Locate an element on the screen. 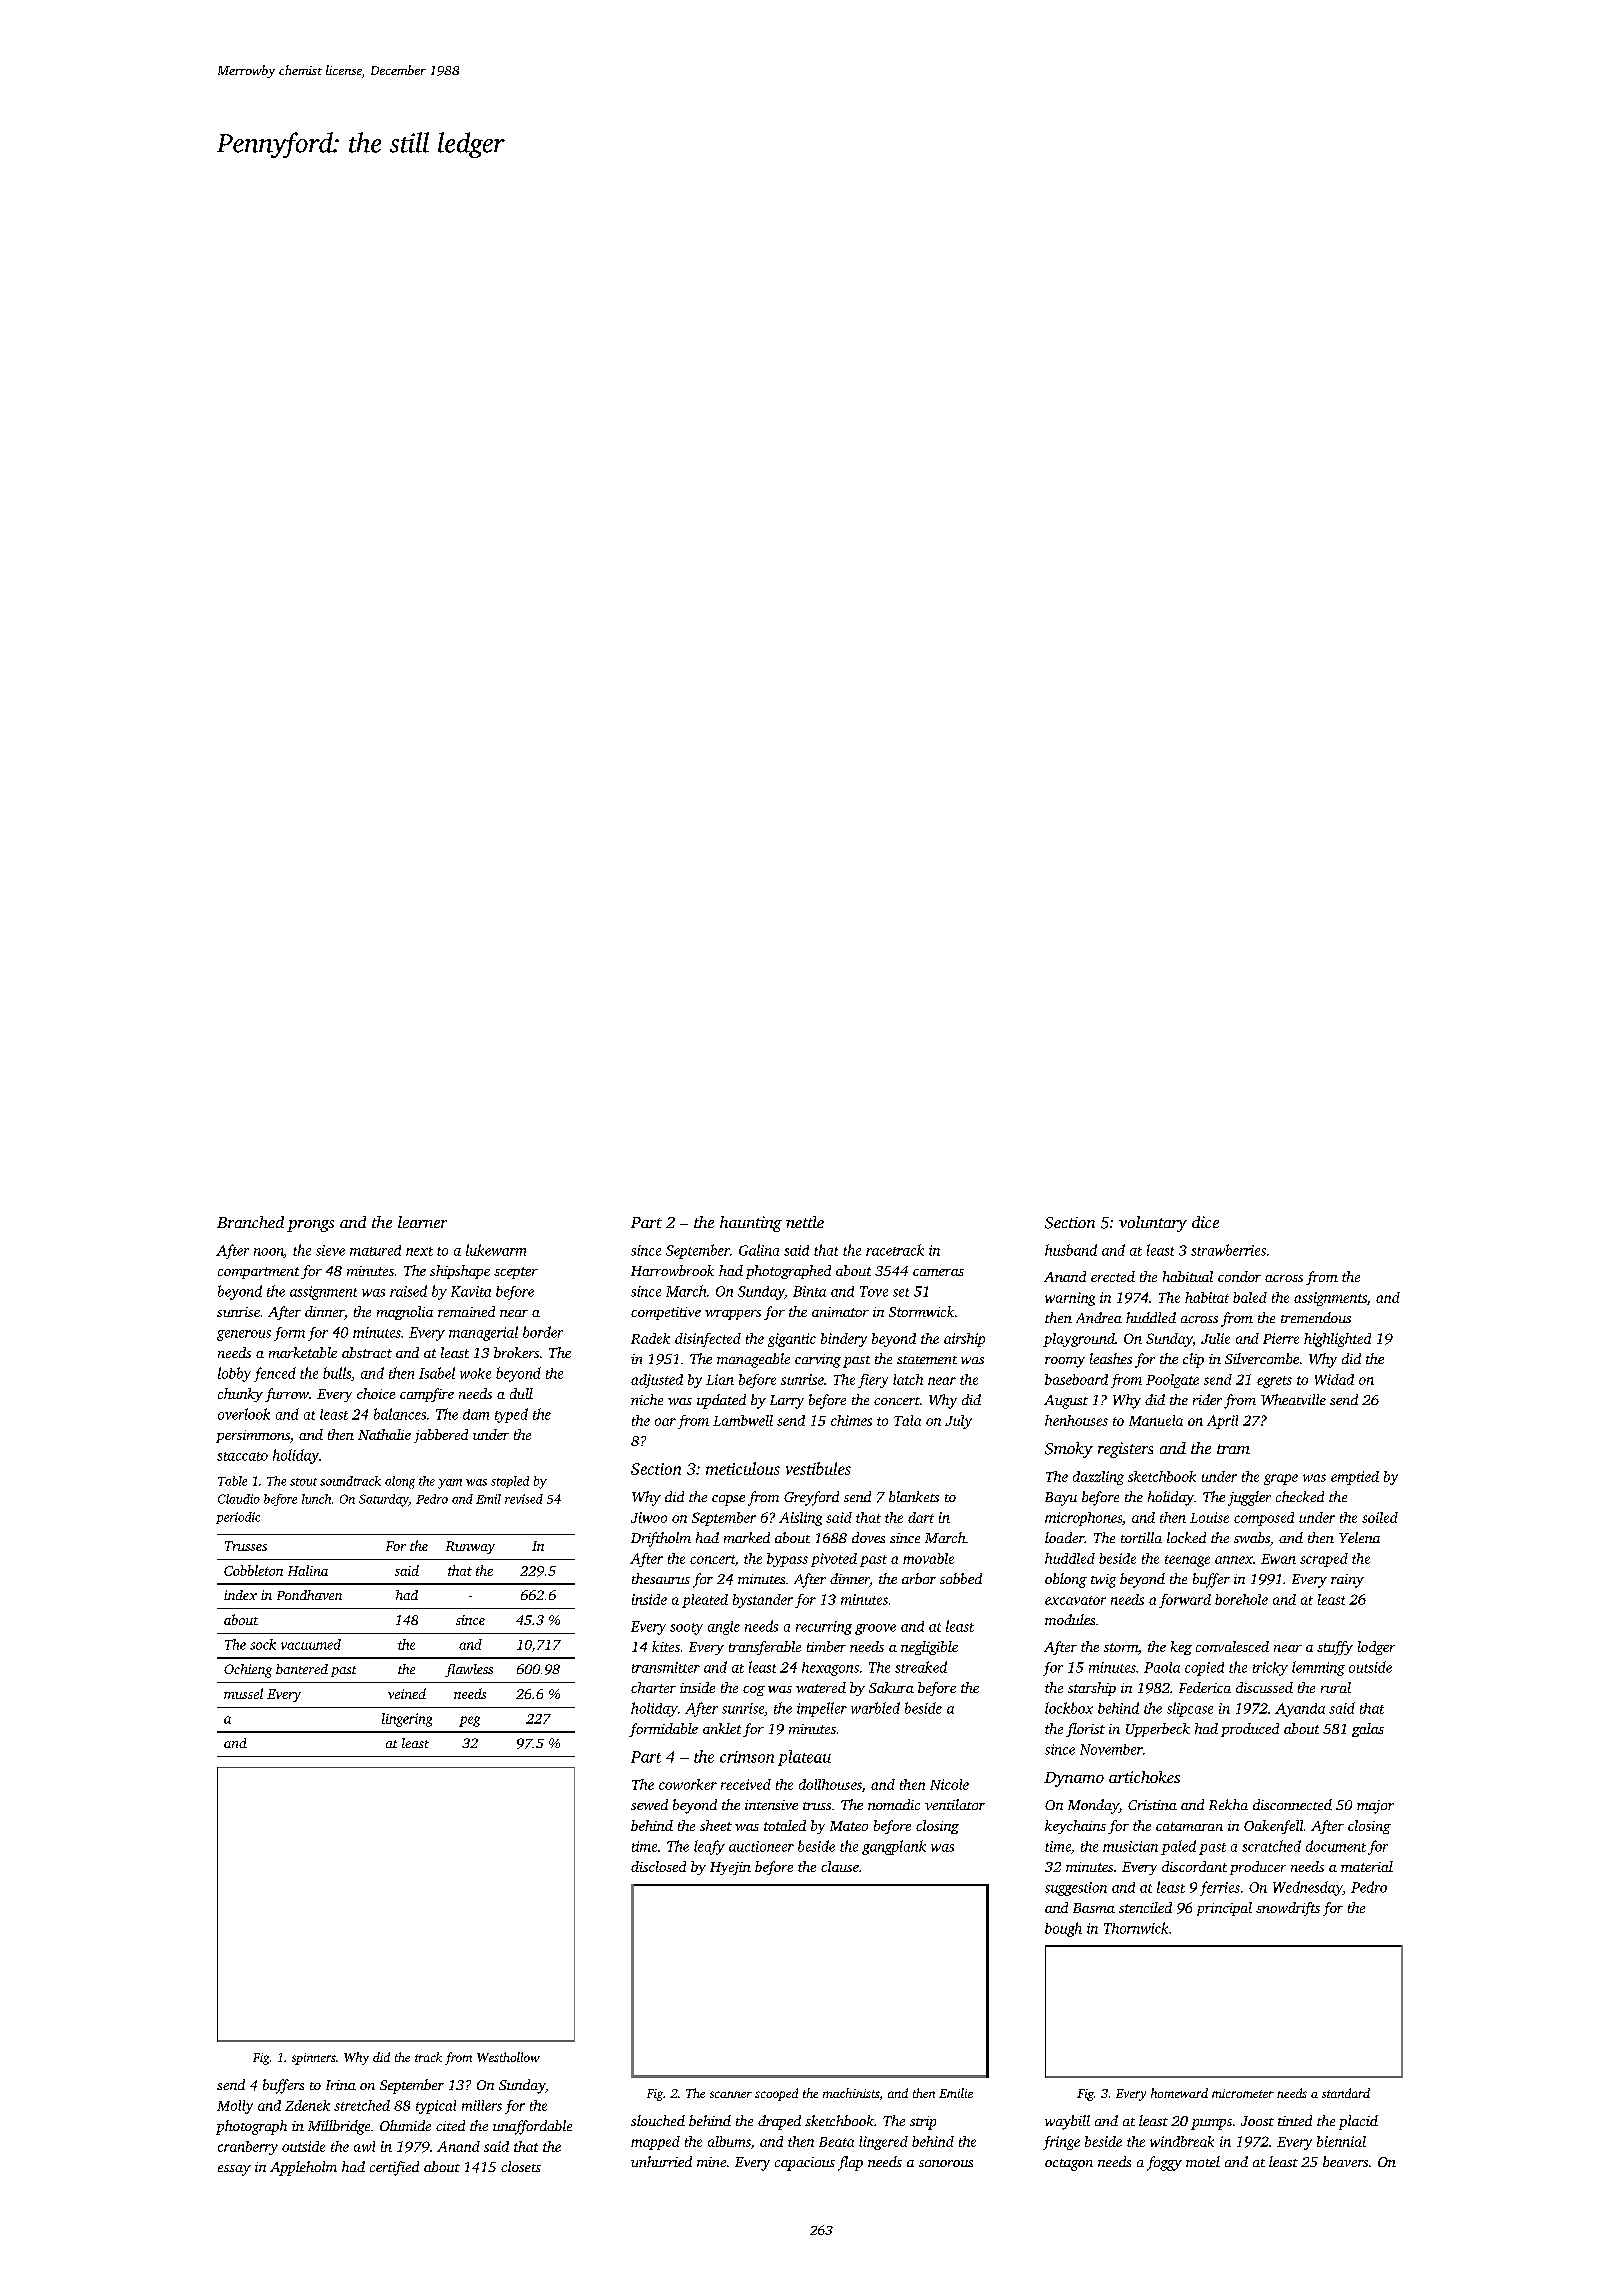 This screenshot has width=1620, height=2292. bough is located at coordinates (1063, 1929).
